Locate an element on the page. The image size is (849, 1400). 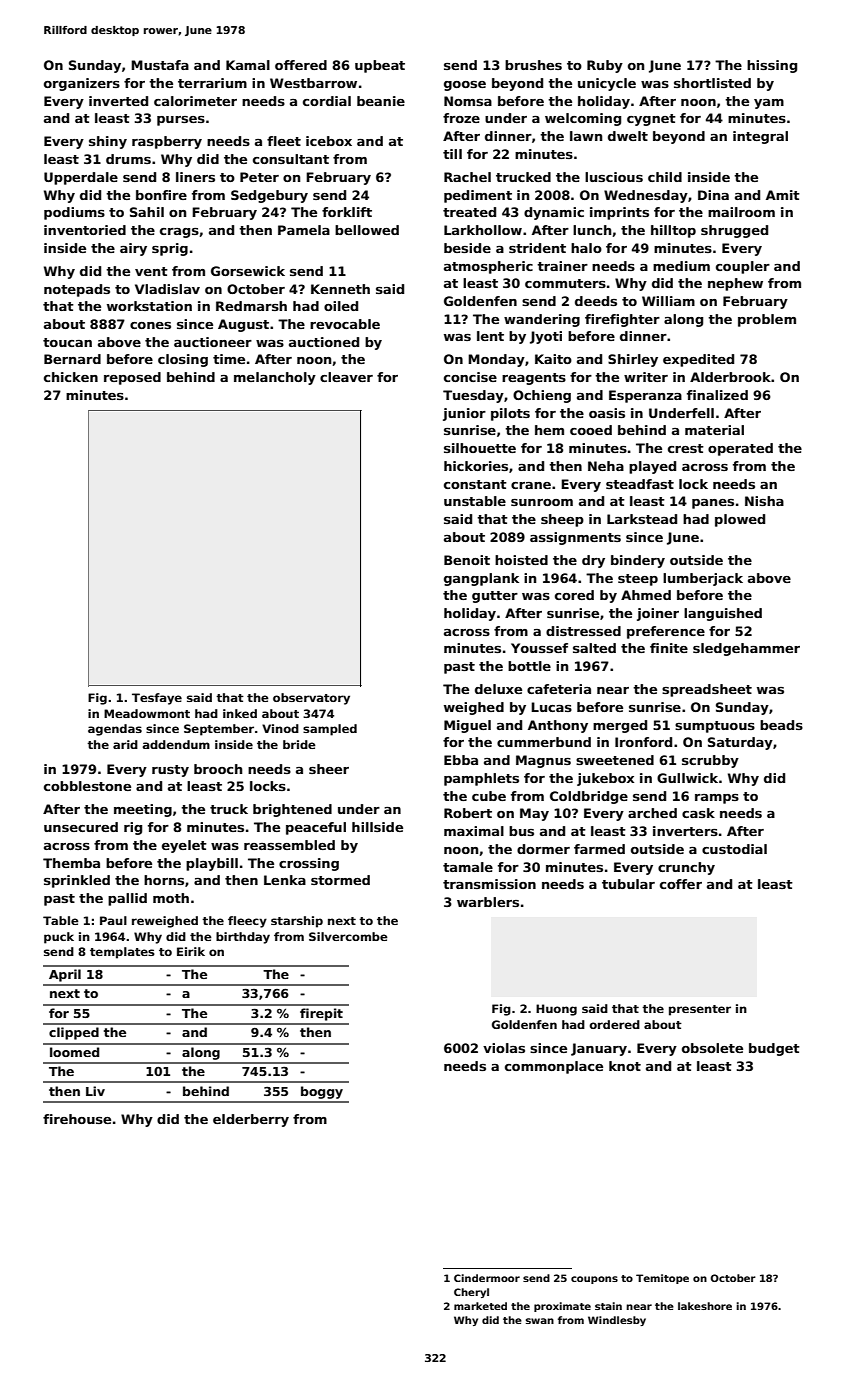
lakeshore is located at coordinates (705, 1306).
